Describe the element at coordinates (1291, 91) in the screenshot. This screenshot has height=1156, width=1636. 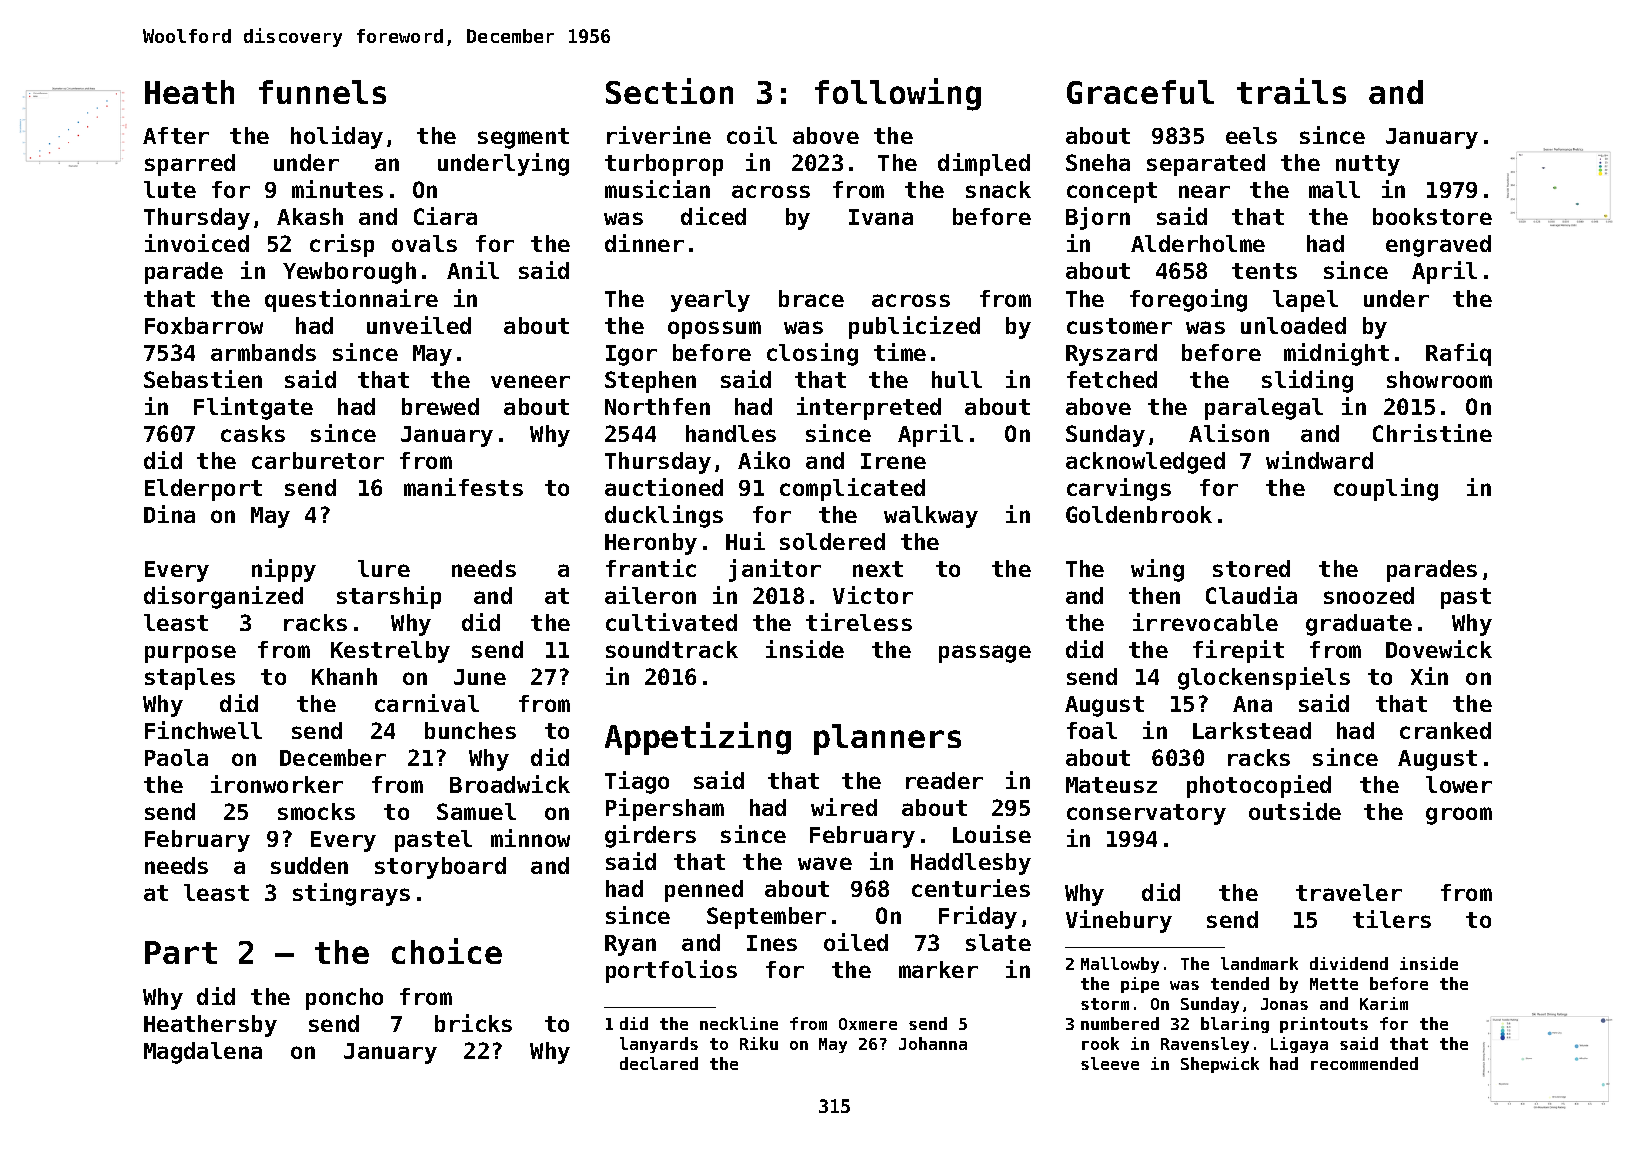
I see `trails` at that location.
